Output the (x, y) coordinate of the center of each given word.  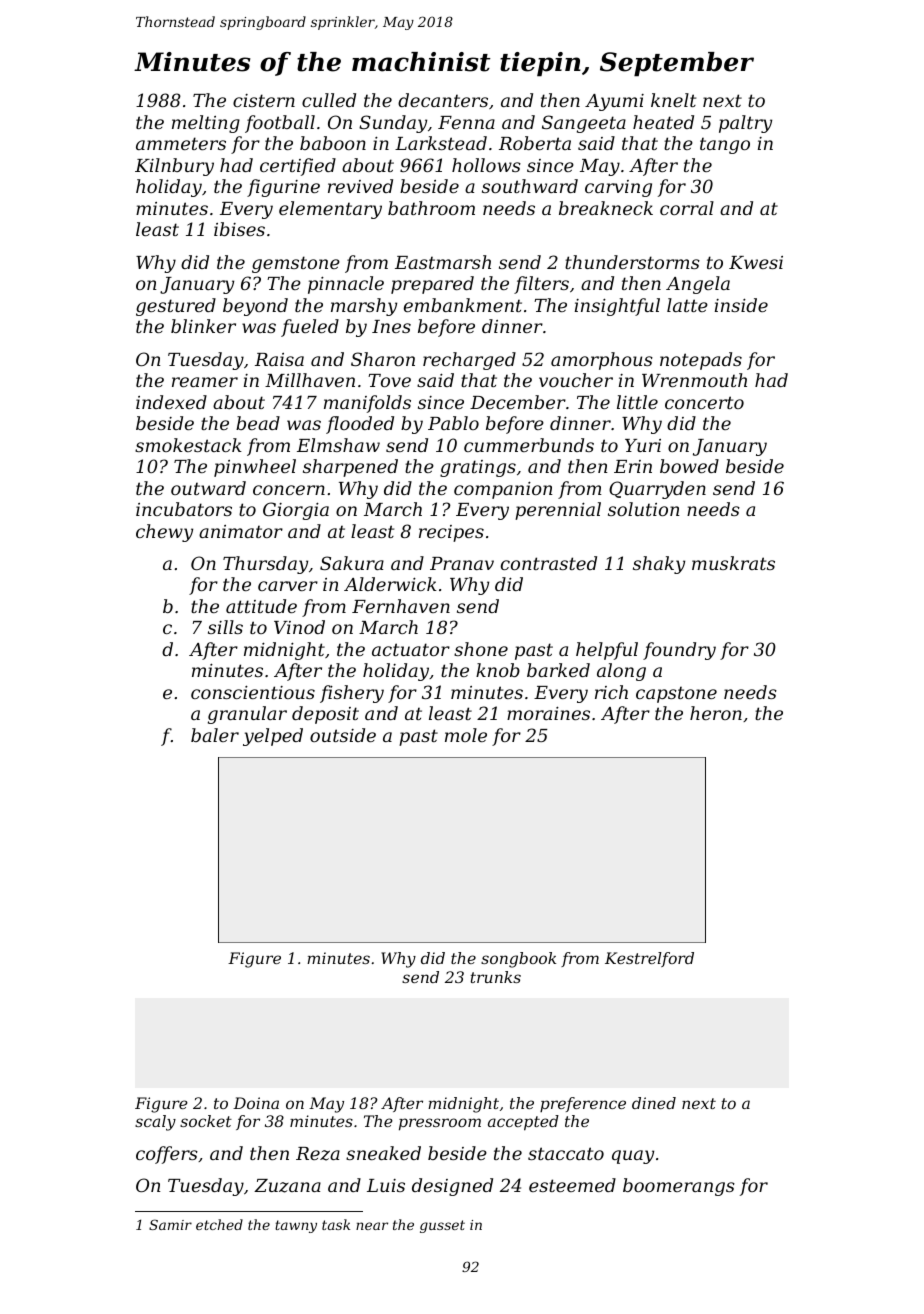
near (372, 1226)
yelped (273, 737)
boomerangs (679, 1187)
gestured (176, 307)
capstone (676, 694)
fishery (352, 694)
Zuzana (287, 1186)
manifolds (367, 404)
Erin (633, 466)
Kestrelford (649, 959)
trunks (496, 977)
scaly (155, 1123)
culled (329, 100)
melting (206, 124)
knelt (673, 100)
